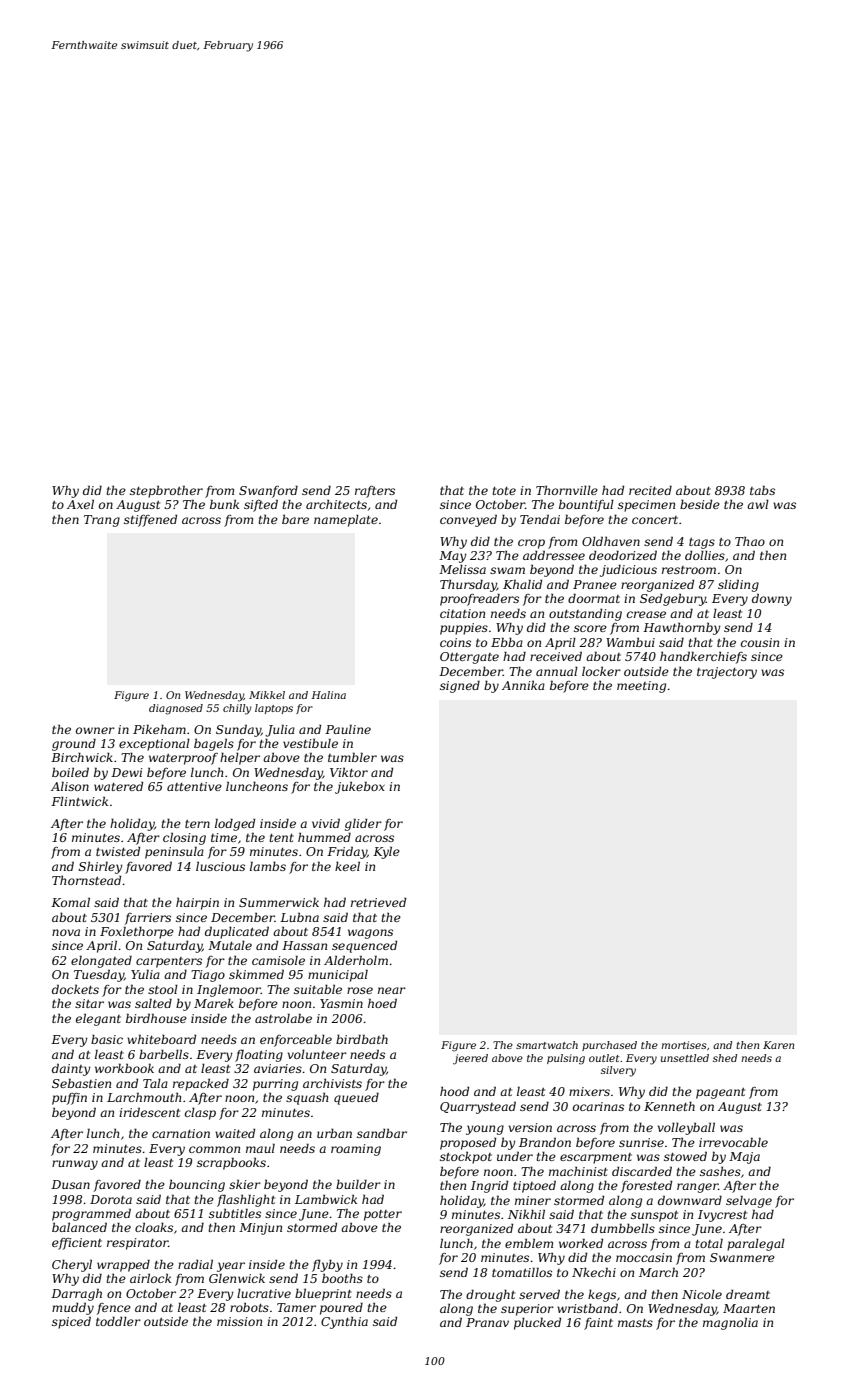 This screenshot has width=849, height=1400. I want to click on meeting, so click(641, 687).
